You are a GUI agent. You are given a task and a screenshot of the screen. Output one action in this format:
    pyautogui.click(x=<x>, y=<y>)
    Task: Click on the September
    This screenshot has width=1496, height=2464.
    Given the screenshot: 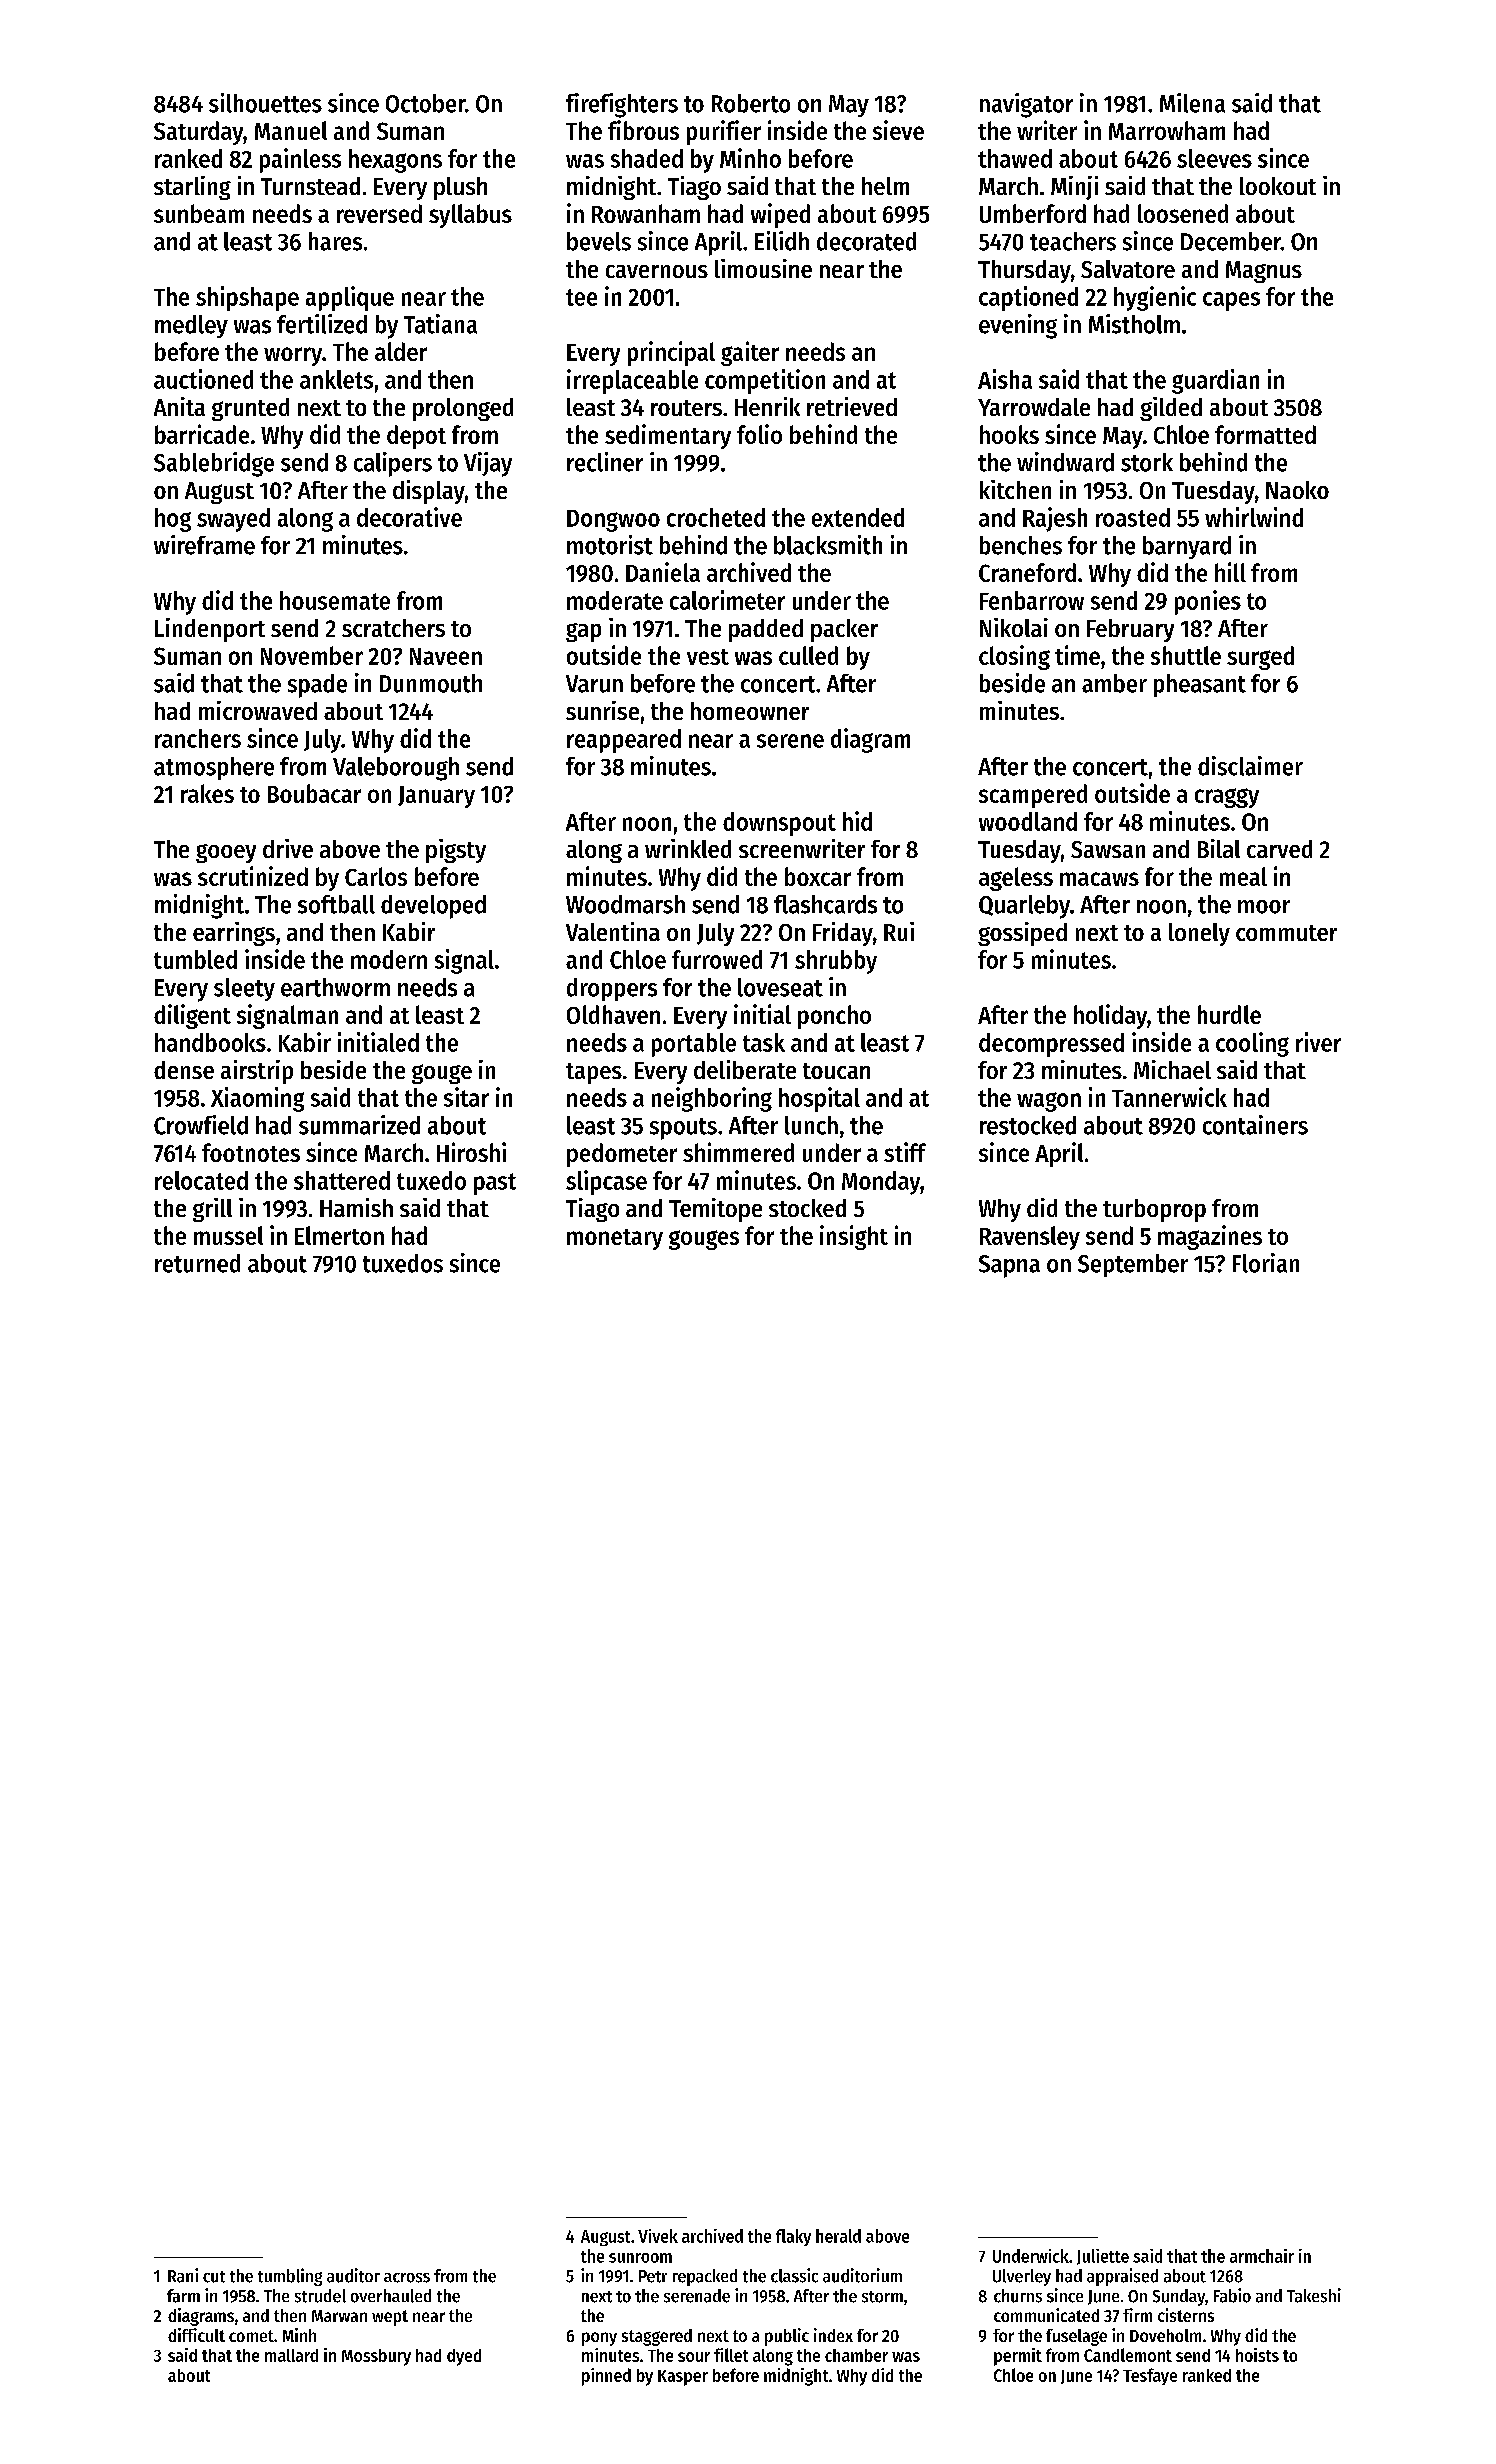 What is the action you would take?
    pyautogui.click(x=1133, y=1265)
